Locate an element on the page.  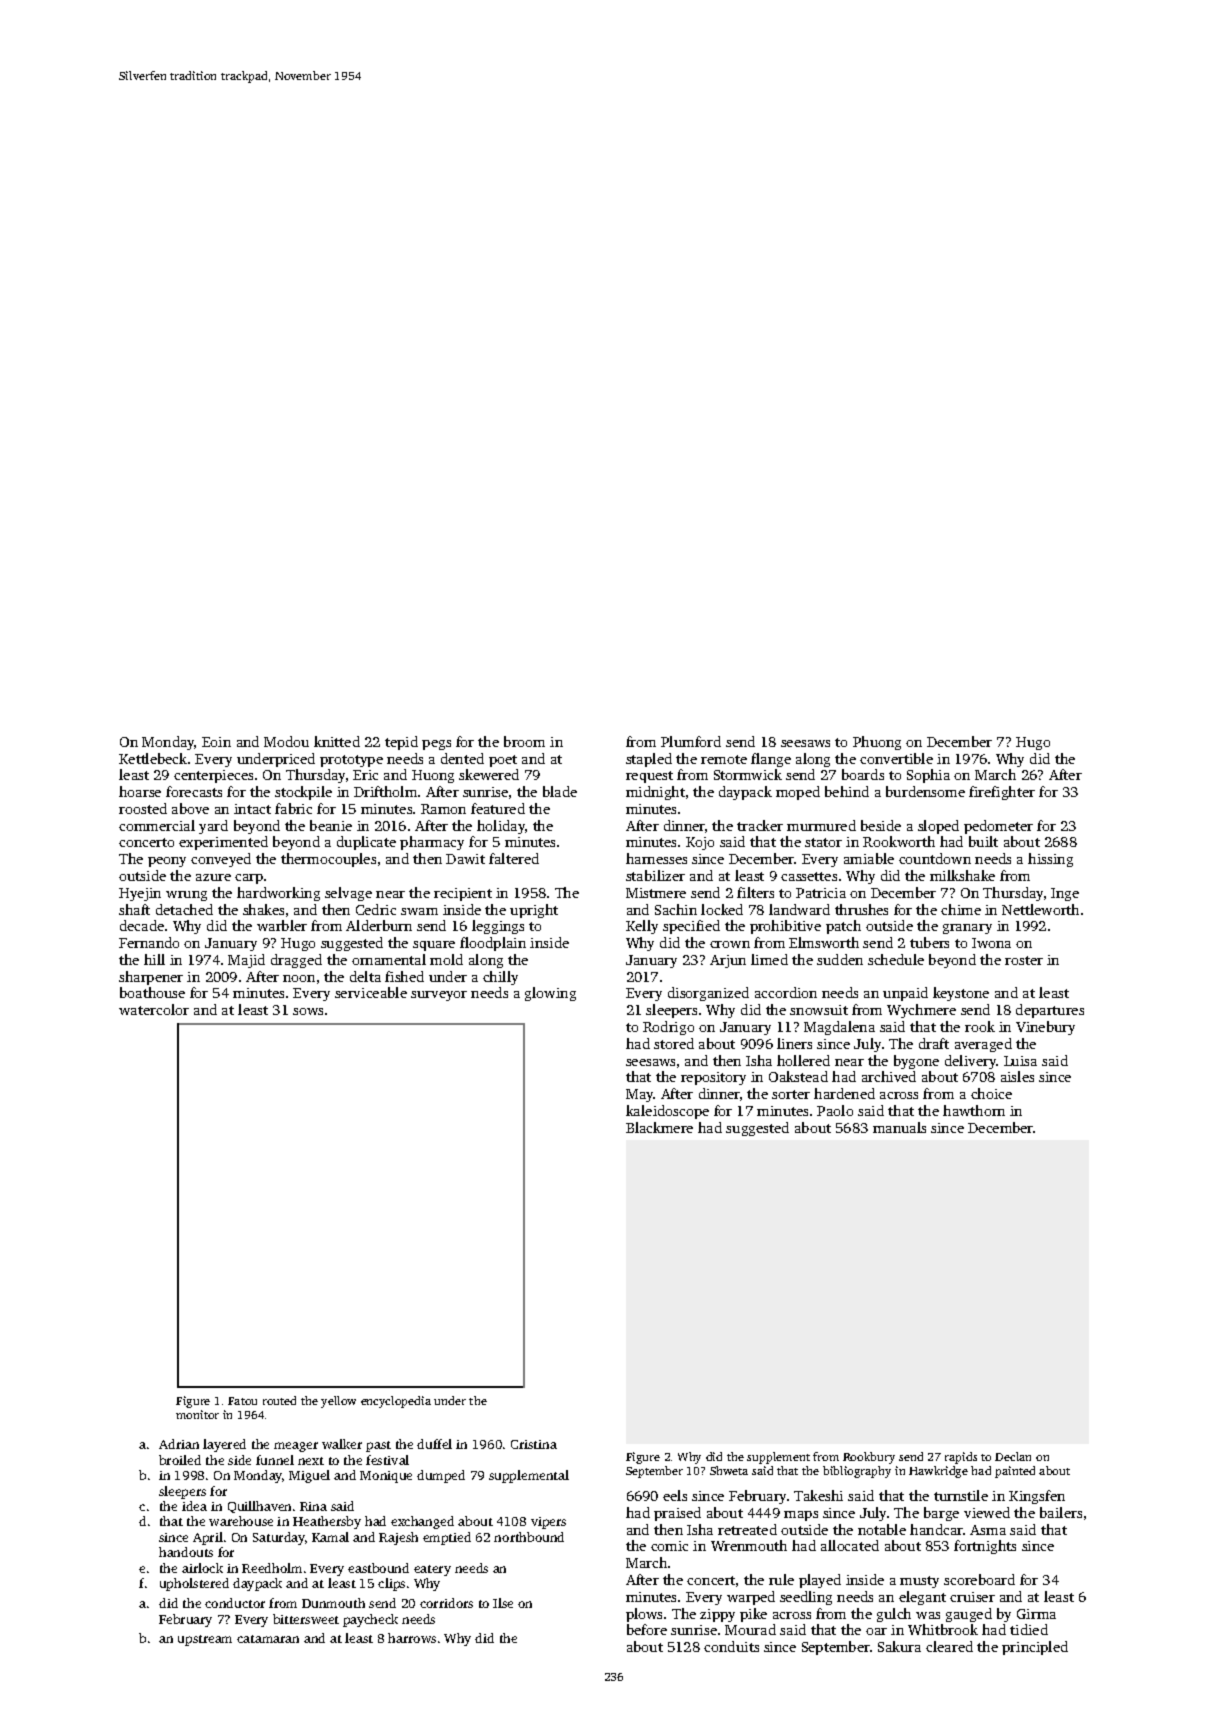
pegs is located at coordinates (436, 745).
